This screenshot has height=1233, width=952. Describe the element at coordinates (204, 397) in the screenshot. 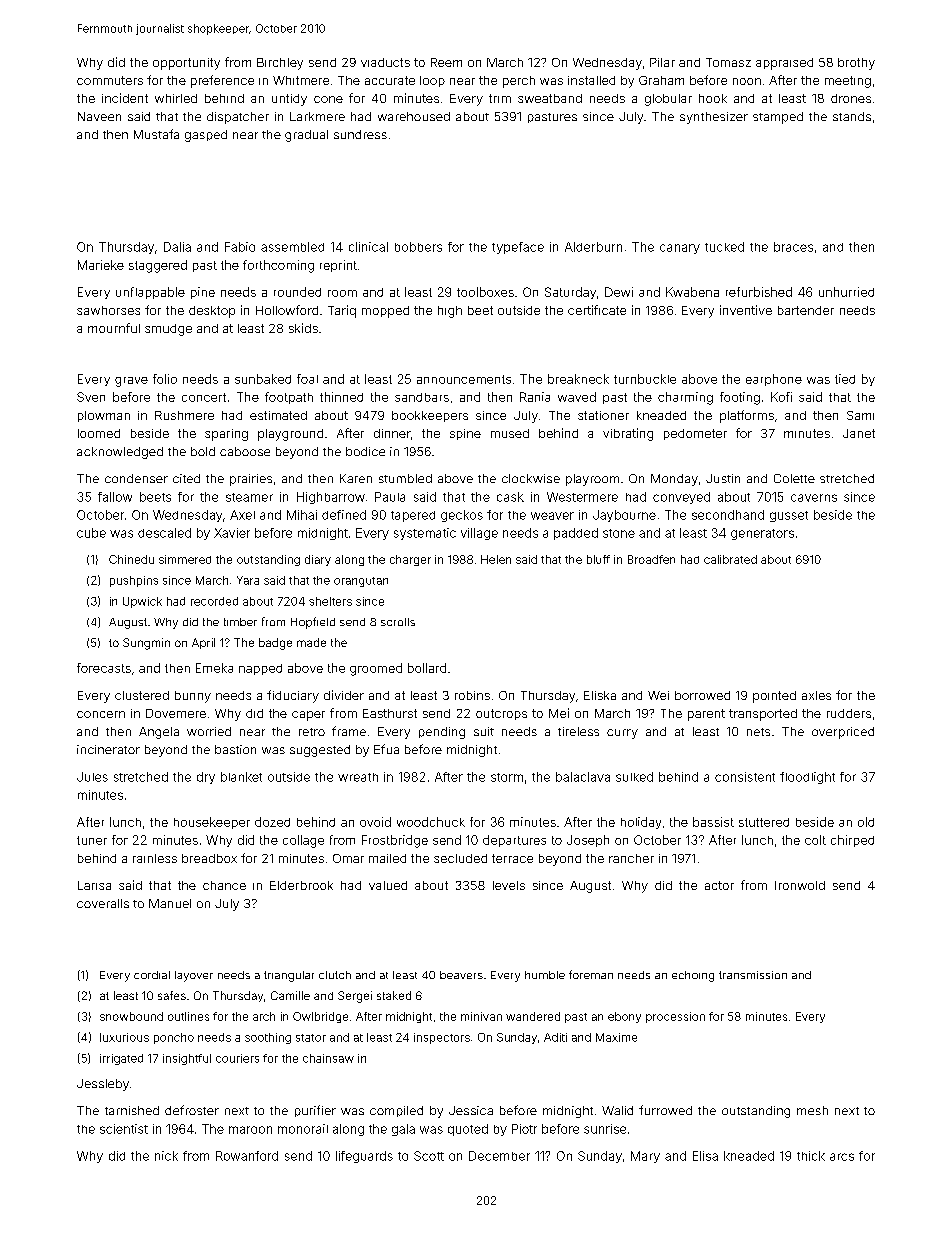

I see `concert` at that location.
